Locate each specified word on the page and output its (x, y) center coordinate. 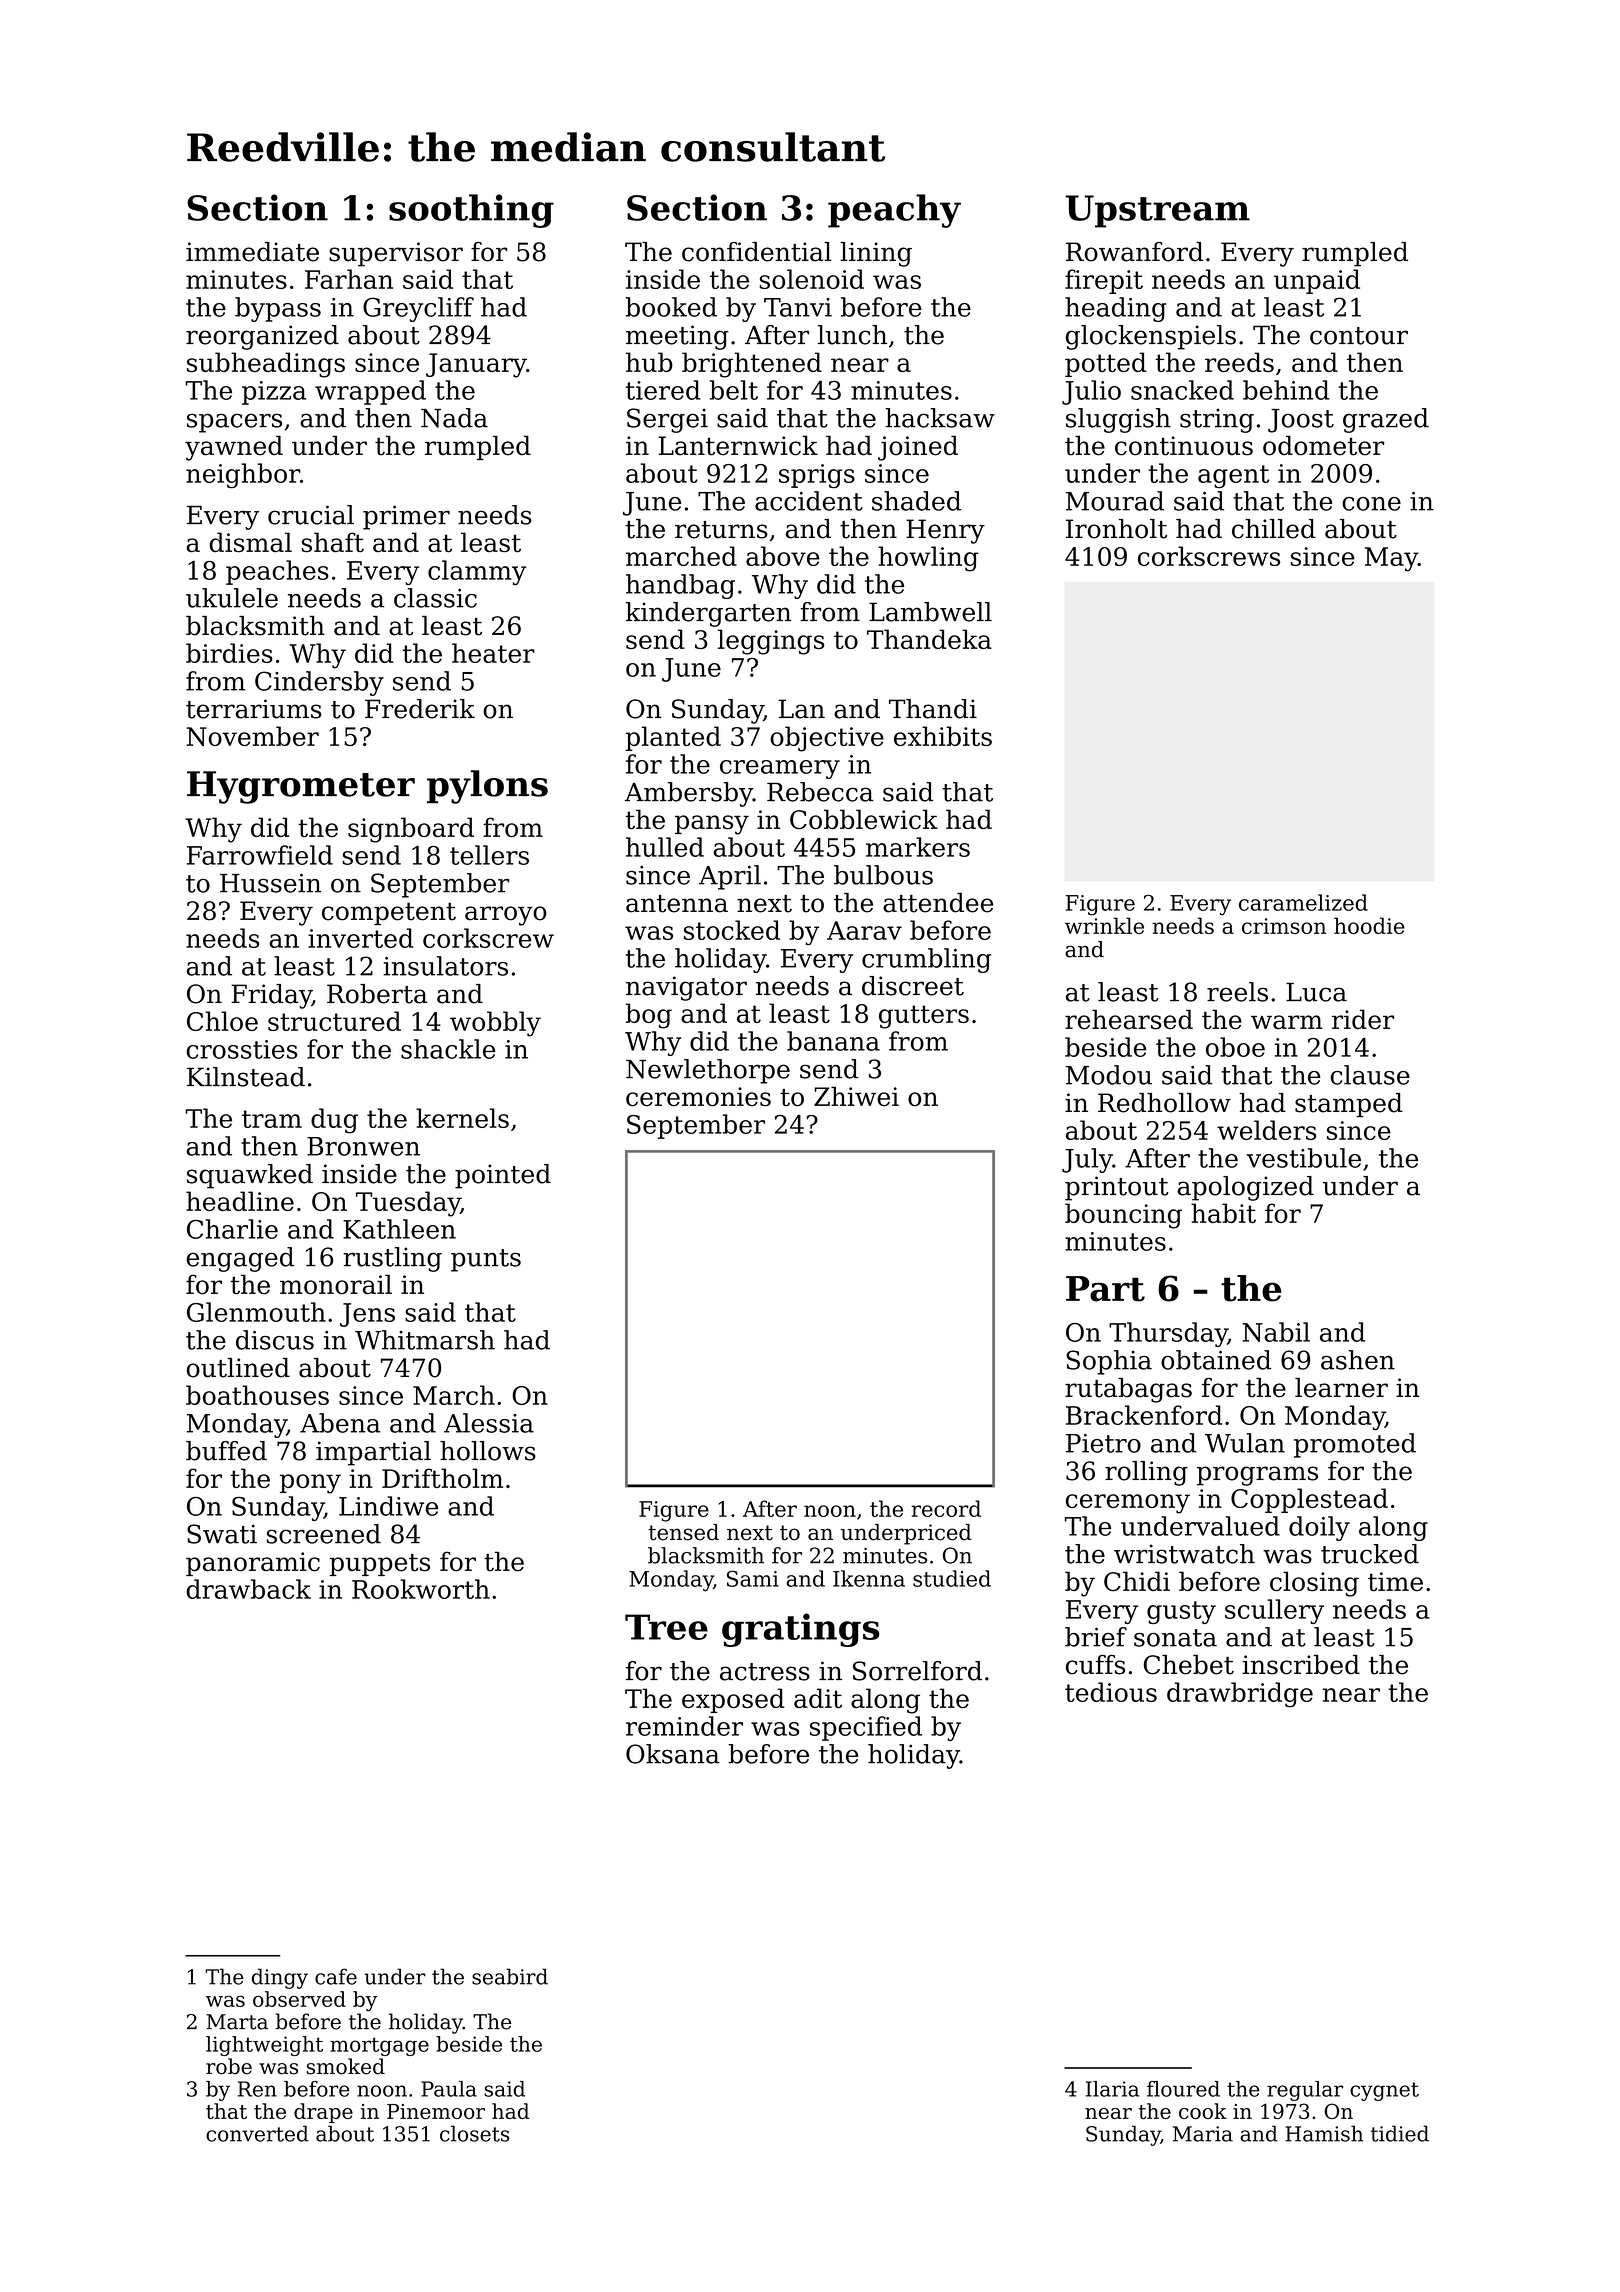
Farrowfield (260, 855)
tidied (1400, 2133)
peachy (894, 211)
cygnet (1384, 2091)
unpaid (1317, 281)
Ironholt (1116, 529)
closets (474, 2133)
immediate (252, 252)
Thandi (933, 709)
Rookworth (421, 1589)
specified (866, 1728)
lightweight (264, 2046)
